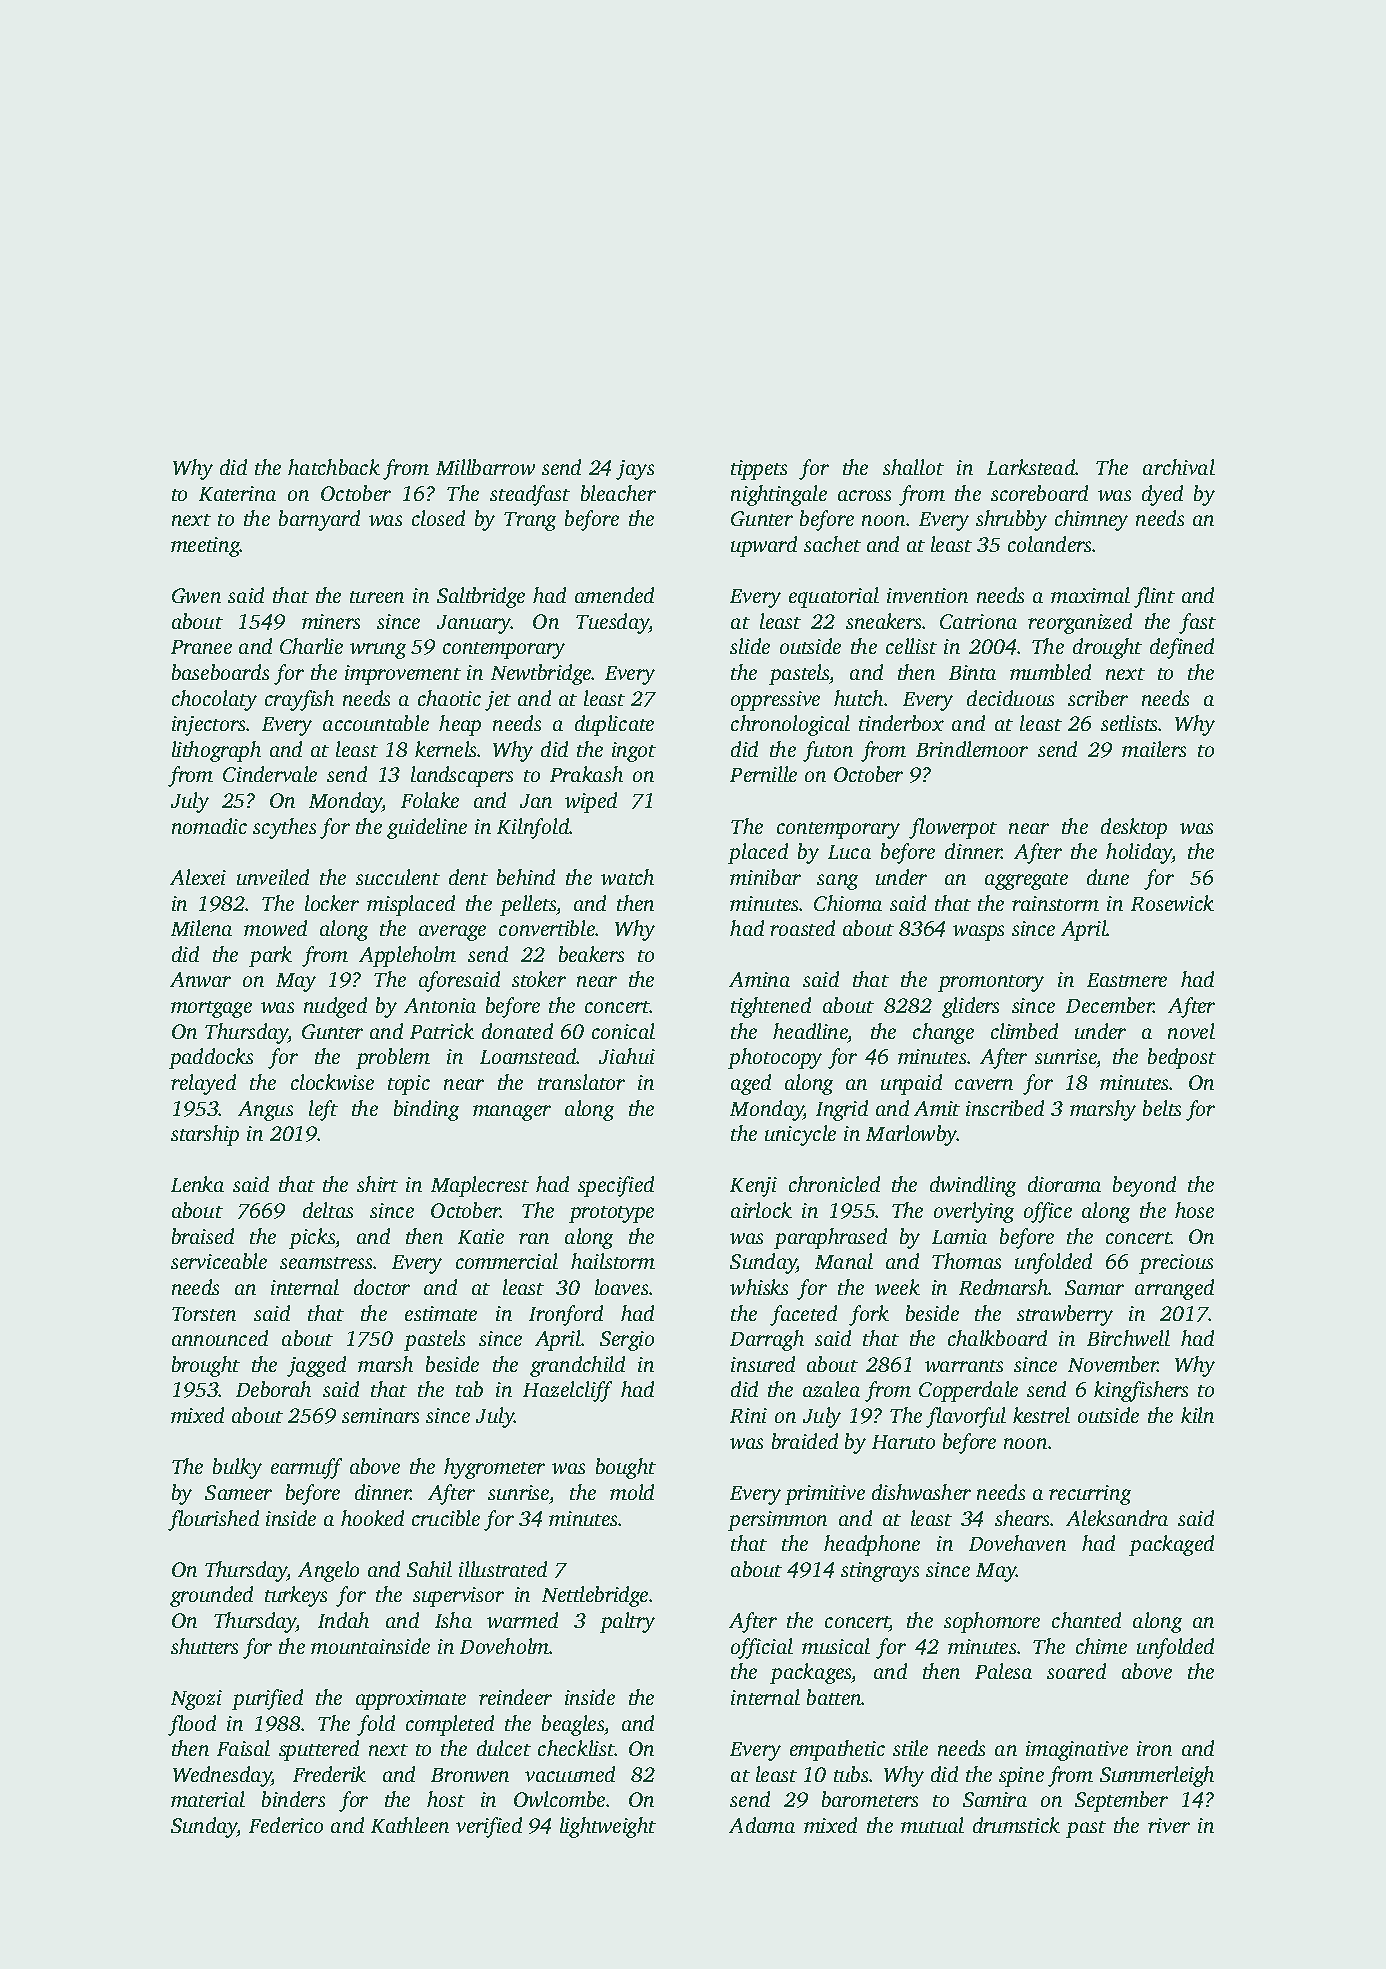  Describe the element at coordinates (1011, 520) in the document. I see `shrubby` at that location.
